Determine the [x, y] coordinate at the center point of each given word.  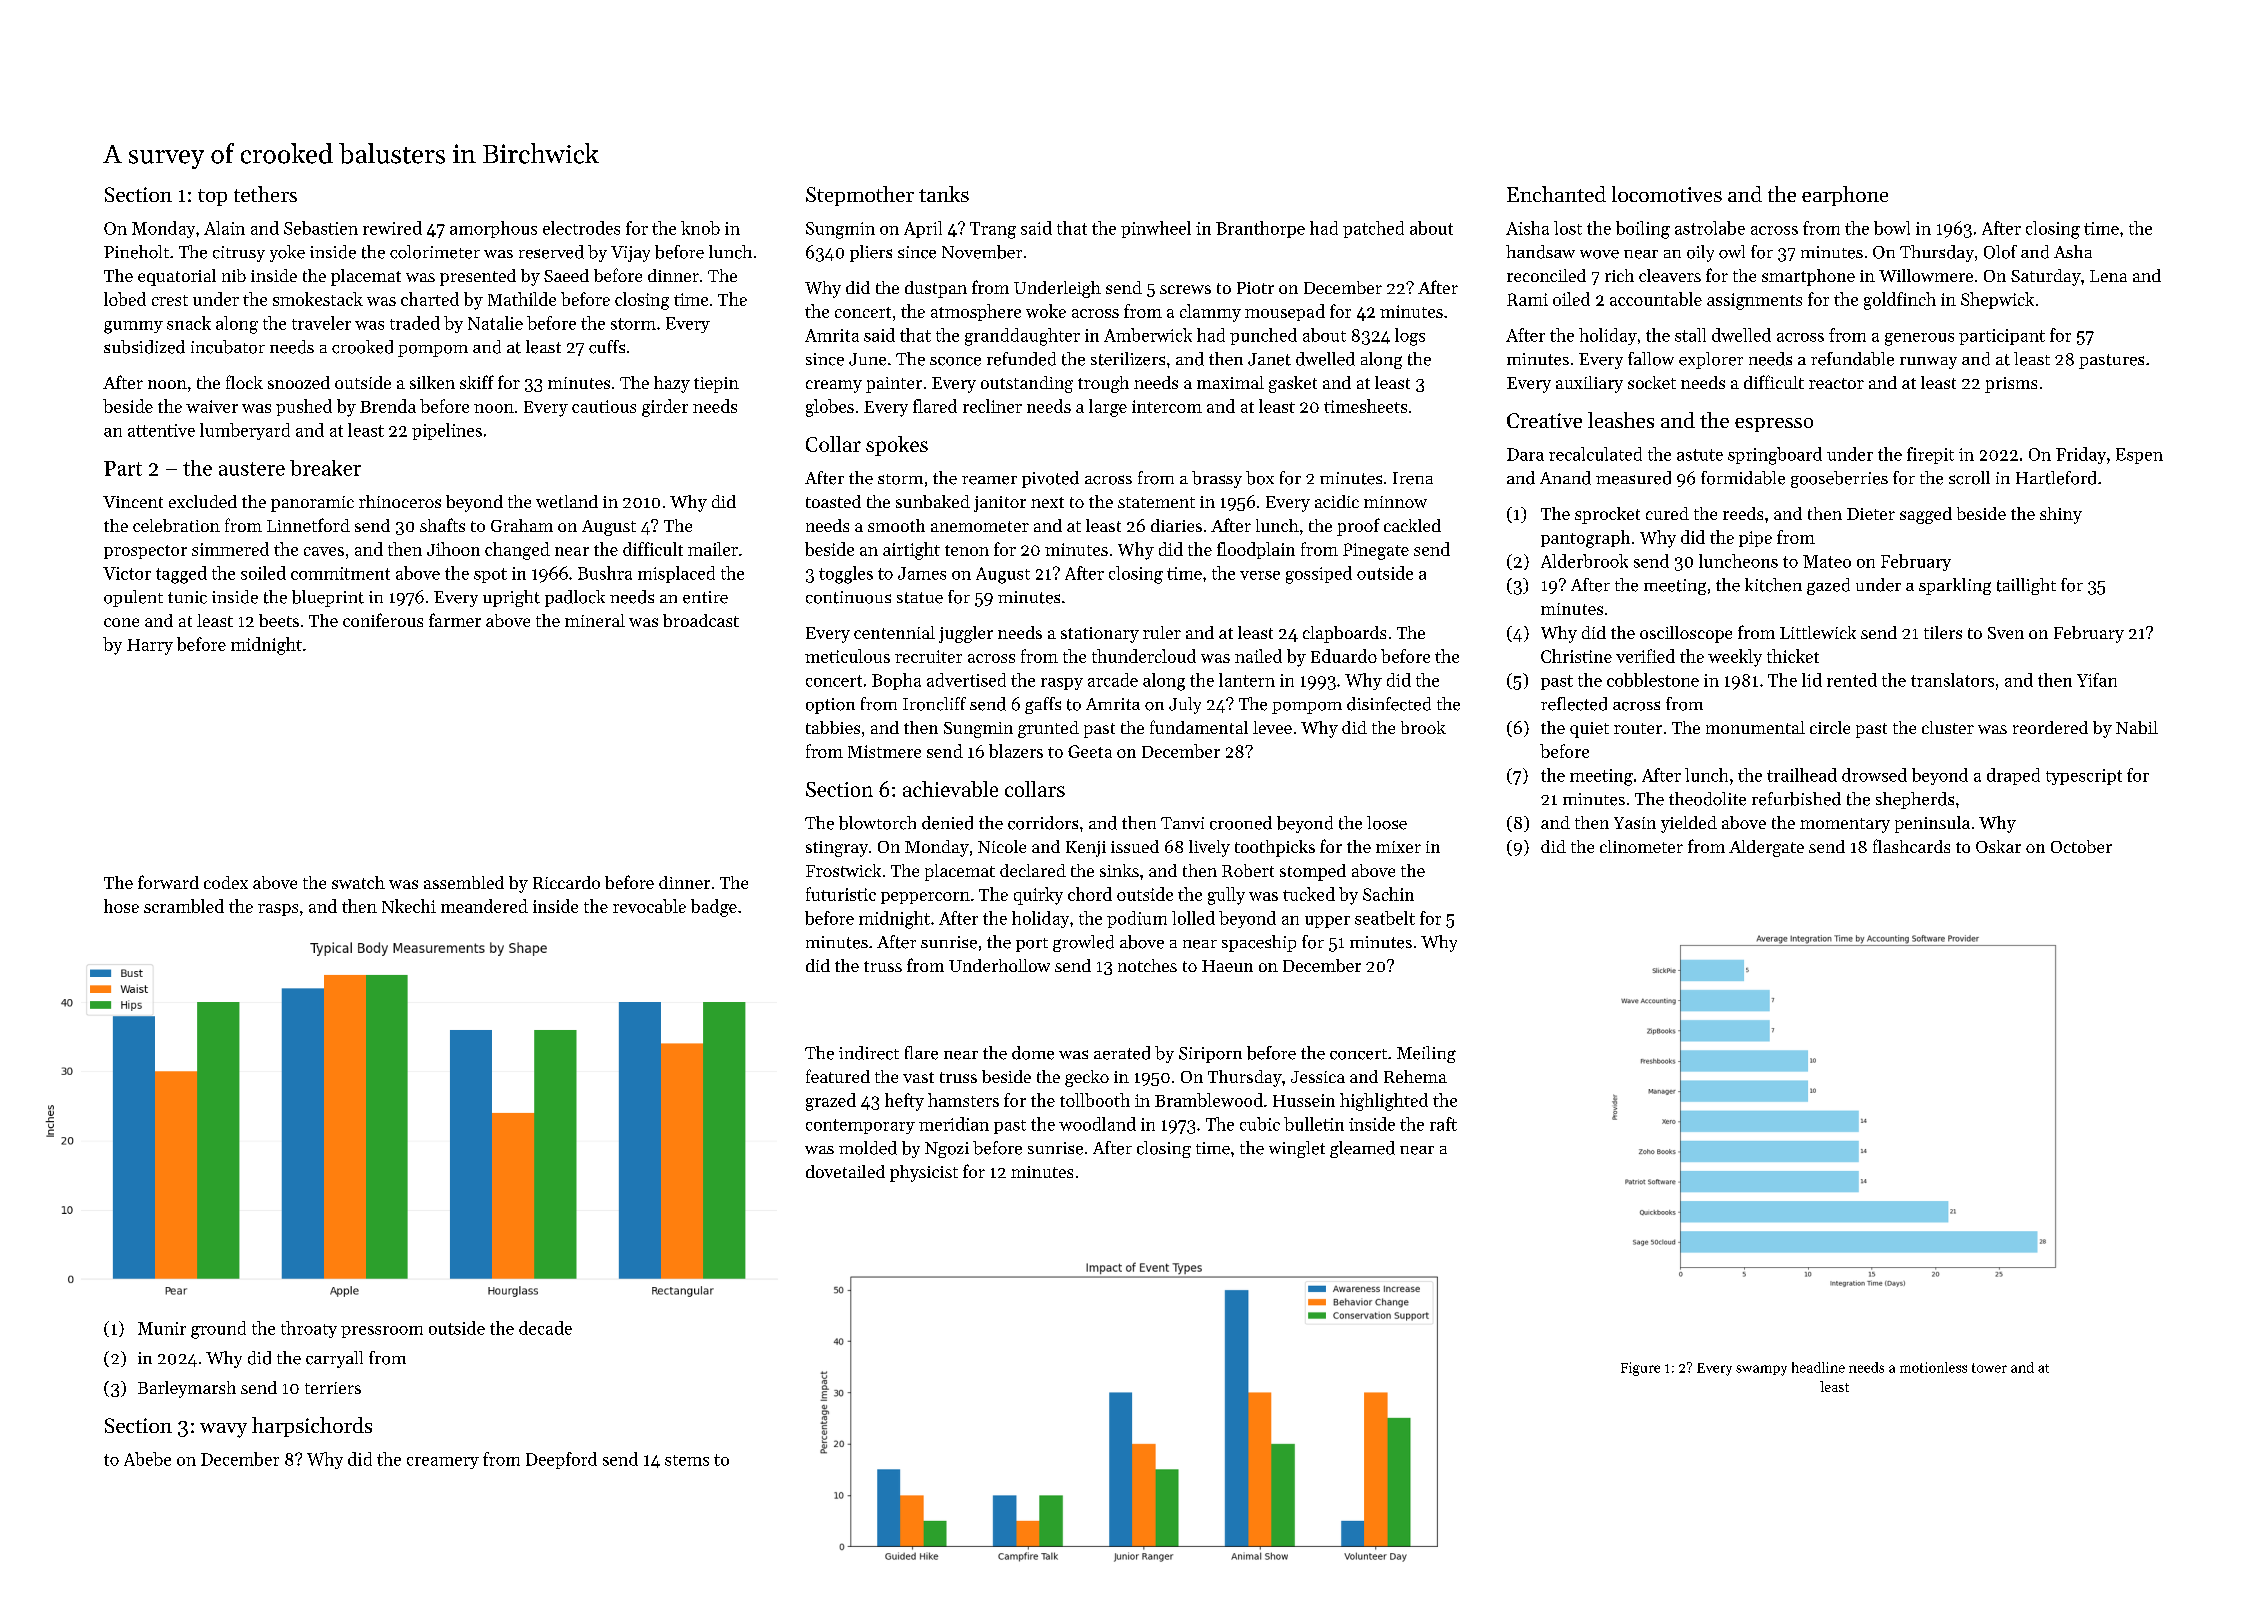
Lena [2108, 276]
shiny [2061, 515]
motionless [1933, 1367]
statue [920, 598]
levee [1272, 727]
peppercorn [925, 898]
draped [2013, 776]
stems [687, 1460]
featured [838, 1076]
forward [168, 882]
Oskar [1998, 846]
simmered [230, 549]
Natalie [495, 323]
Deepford [561, 1460]
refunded [1021, 359]
